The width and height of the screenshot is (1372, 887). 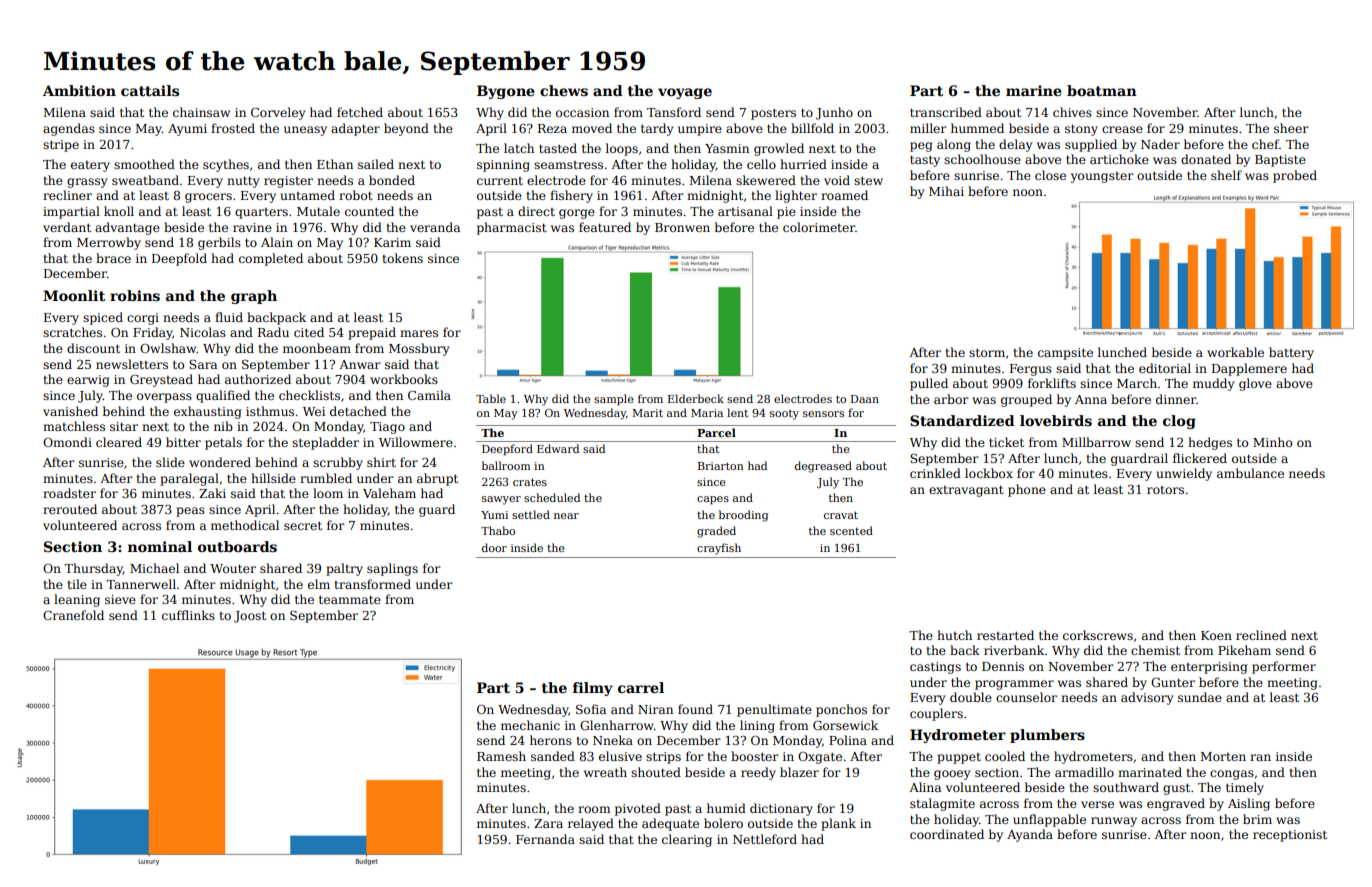 I want to click on boatman, so click(x=1102, y=90).
